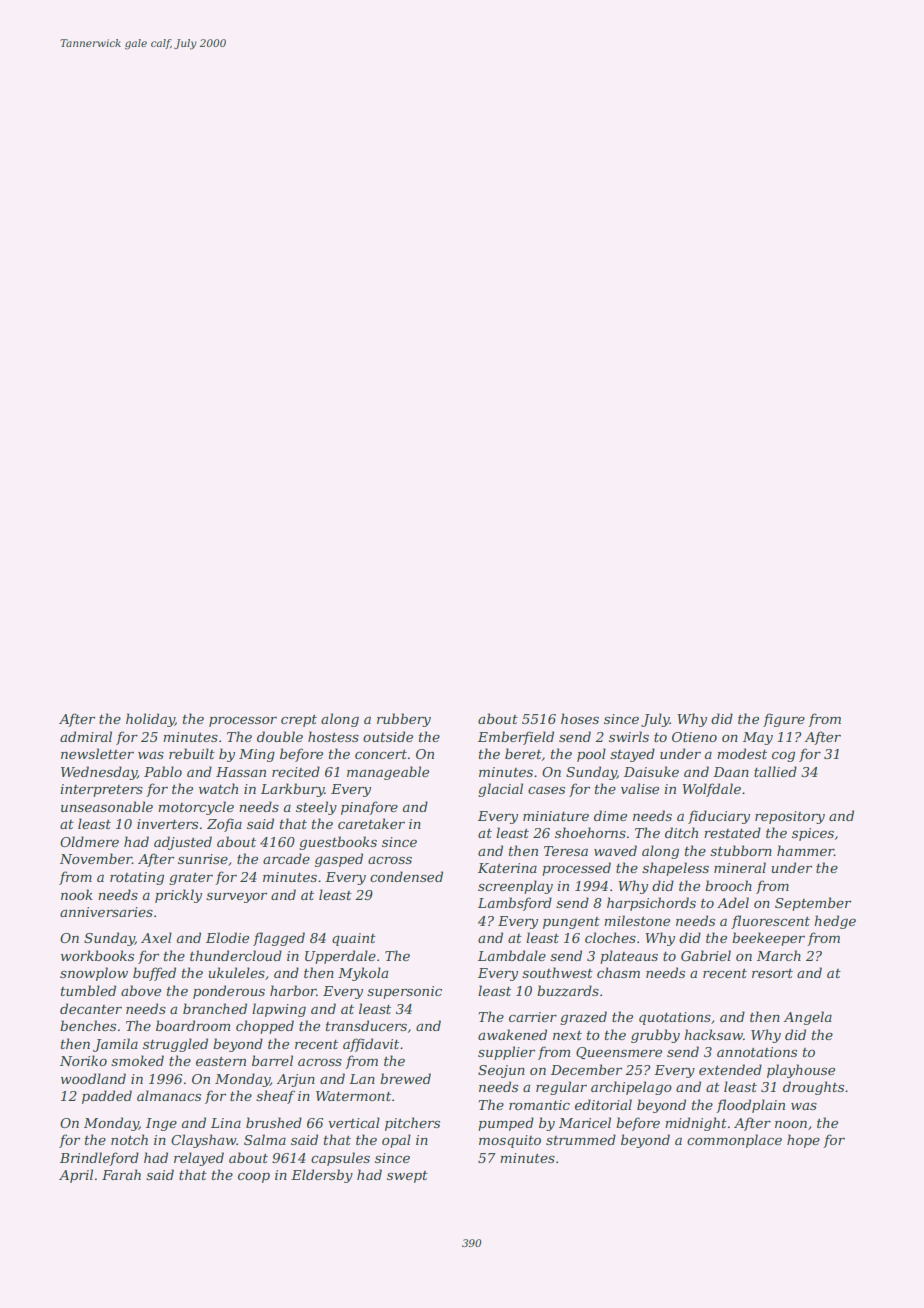 This screenshot has height=1308, width=924. Describe the element at coordinates (516, 738) in the screenshot. I see `Emberfield` at that location.
